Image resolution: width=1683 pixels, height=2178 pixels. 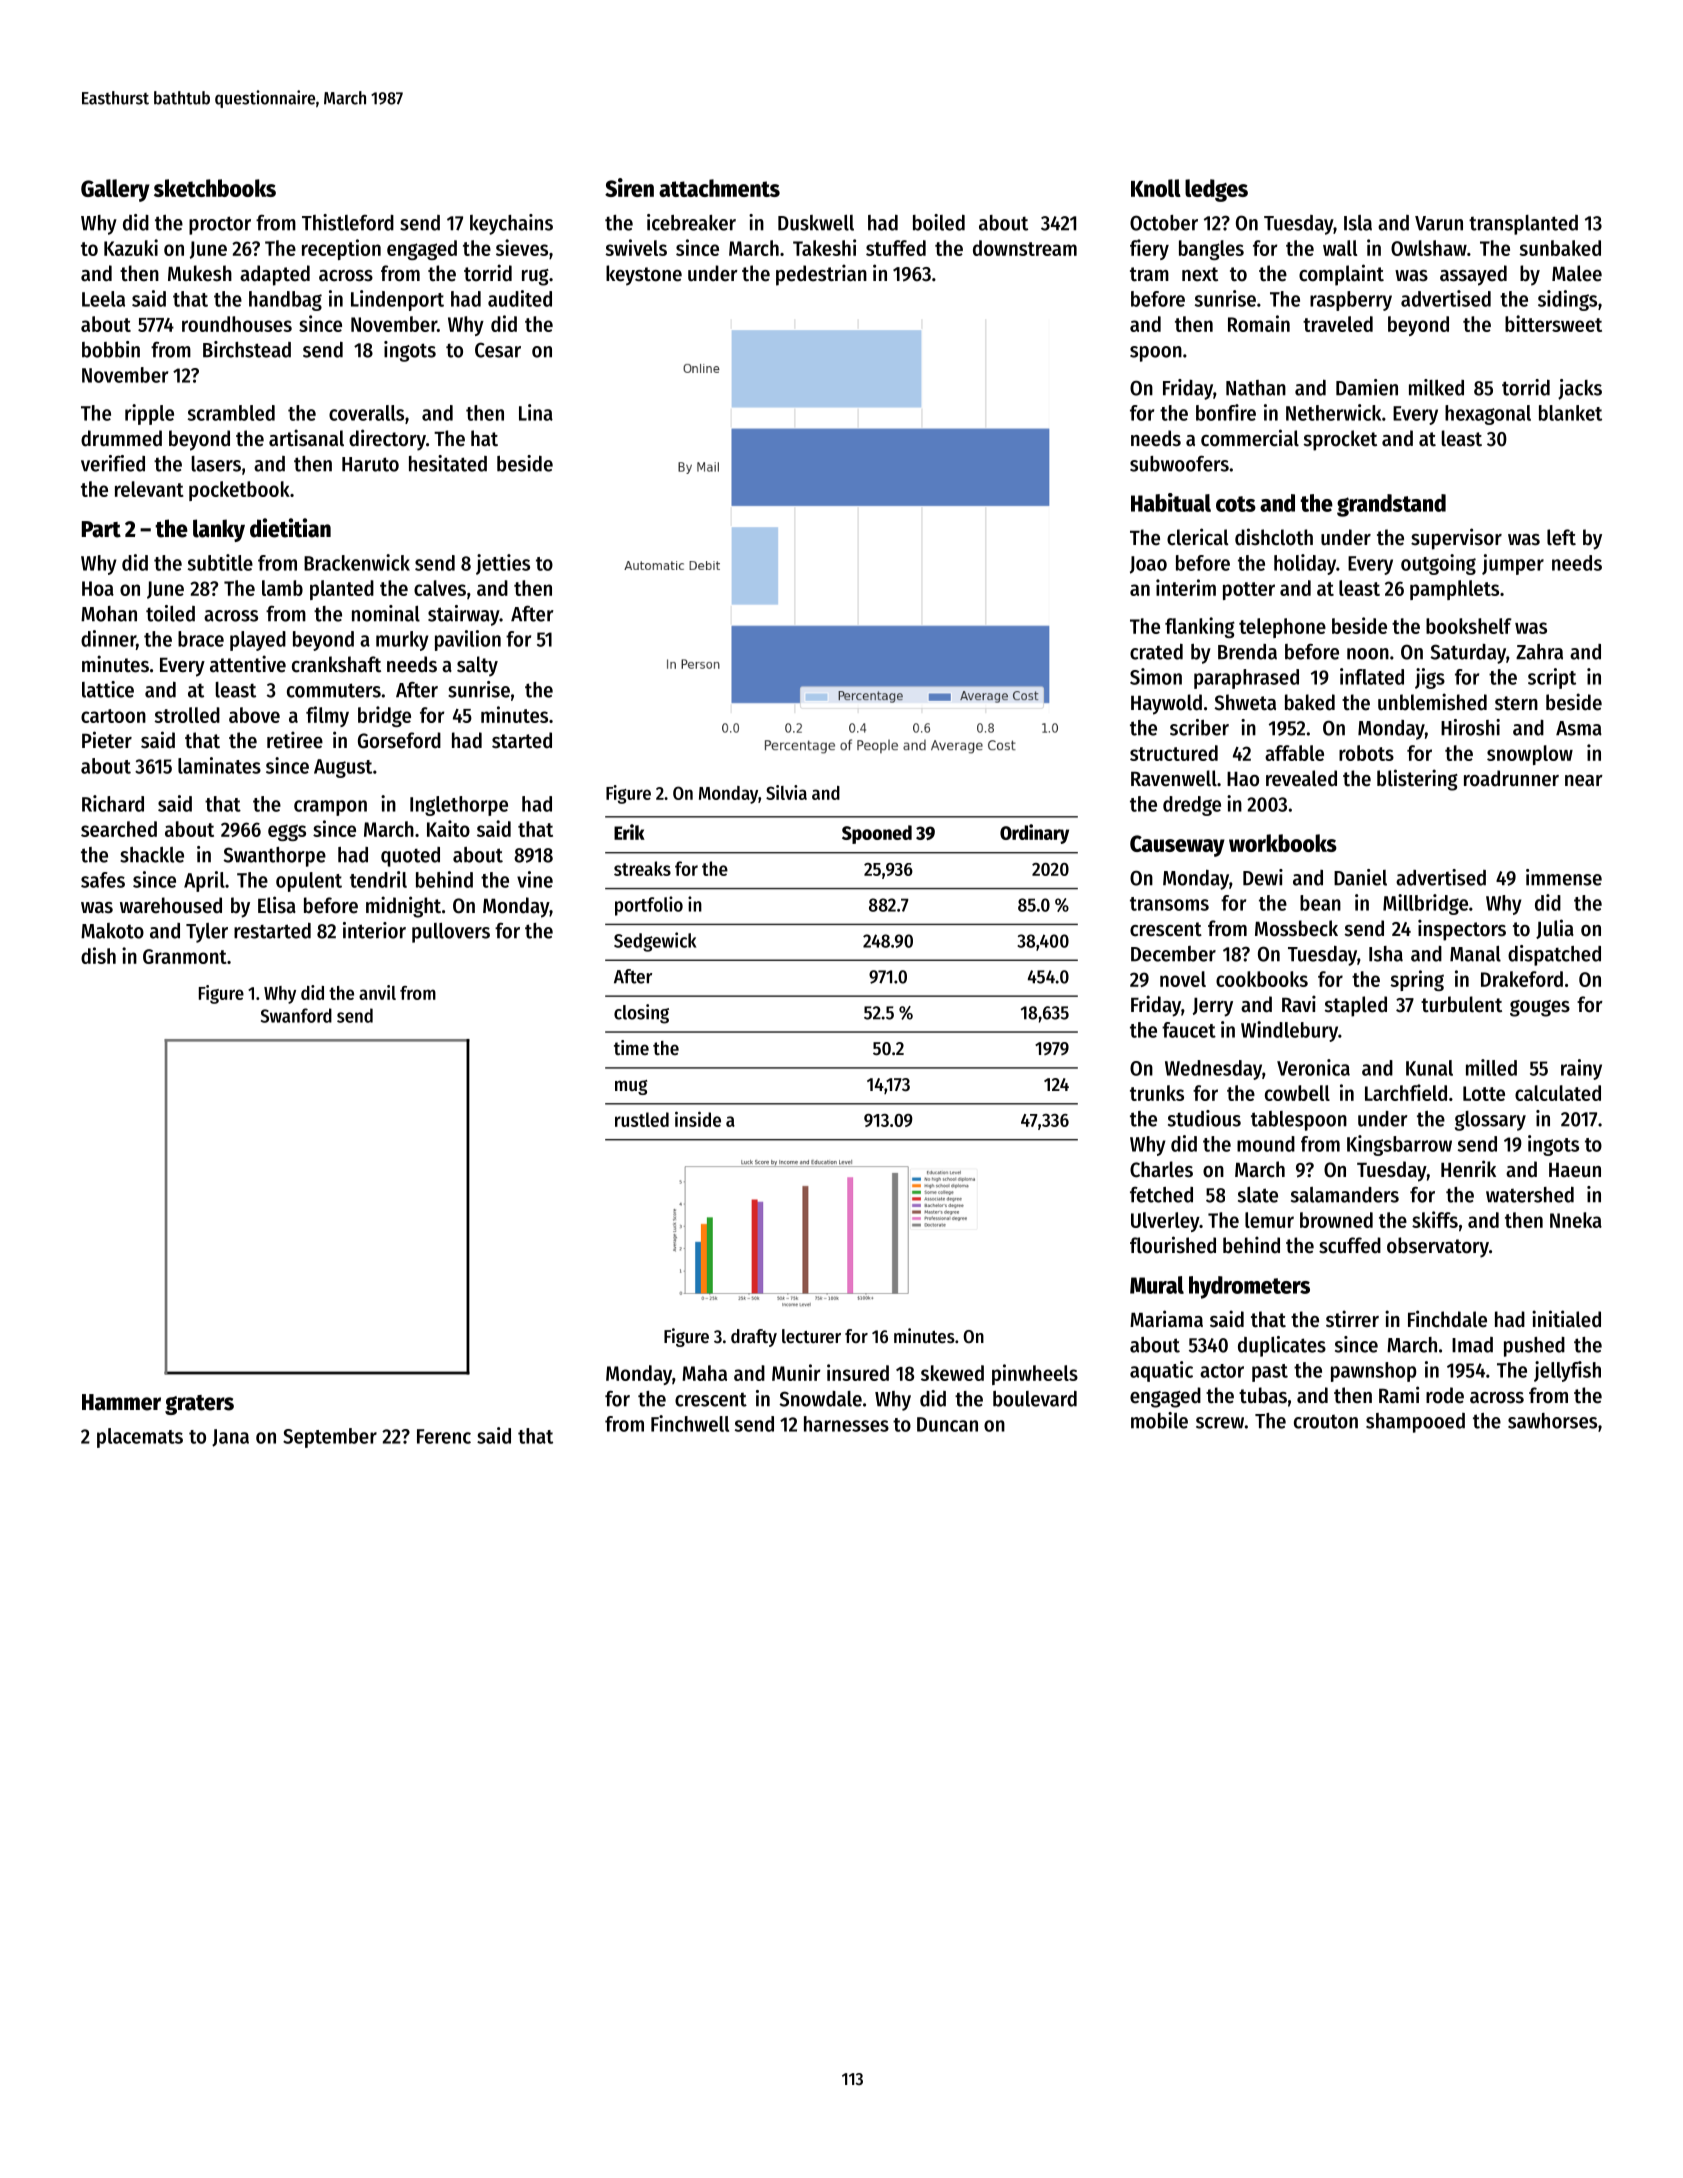 I want to click on murky, so click(x=402, y=641).
